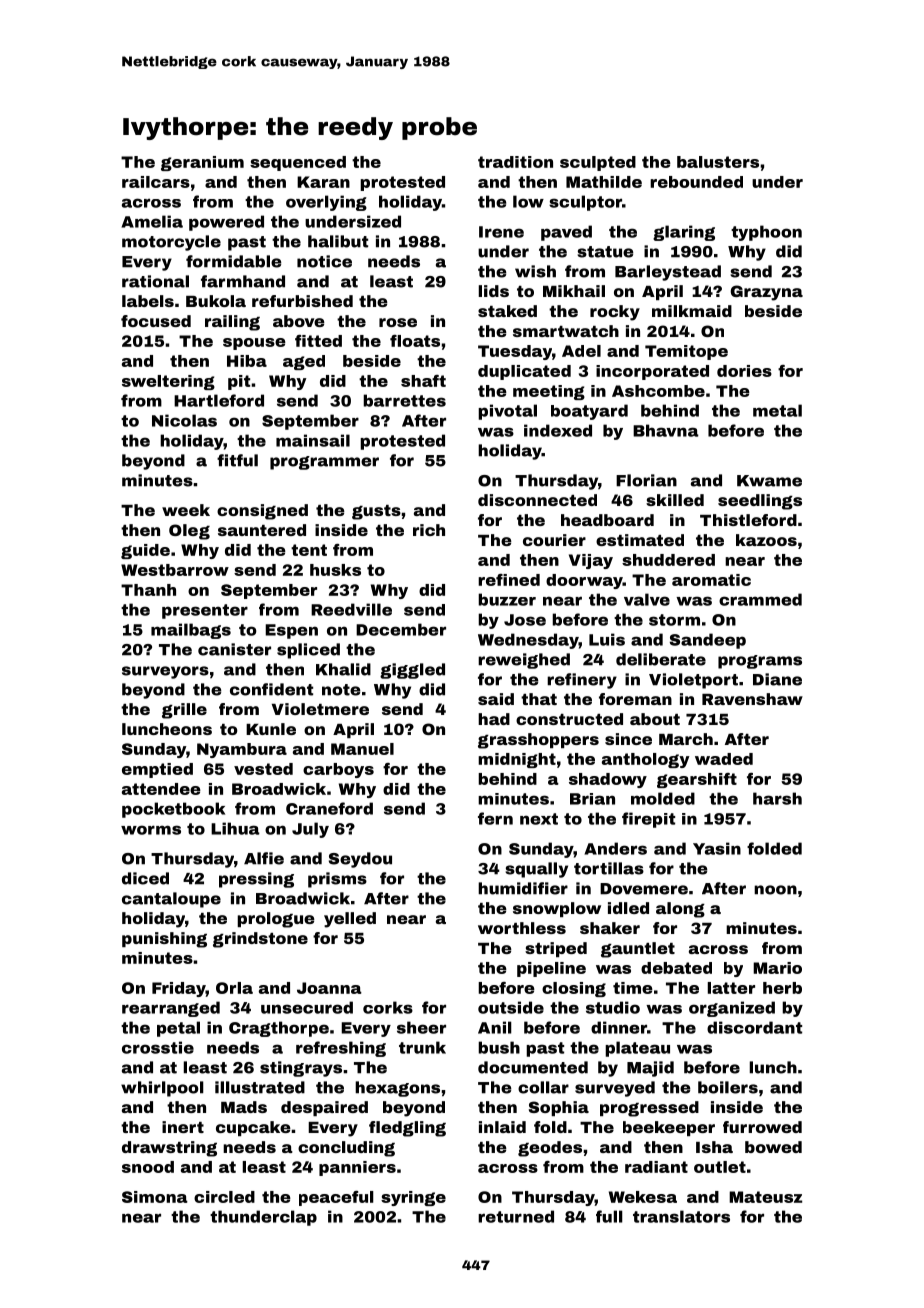 The height and width of the page is (1308, 924). Describe the element at coordinates (398, 322) in the page. I see `rose` at that location.
